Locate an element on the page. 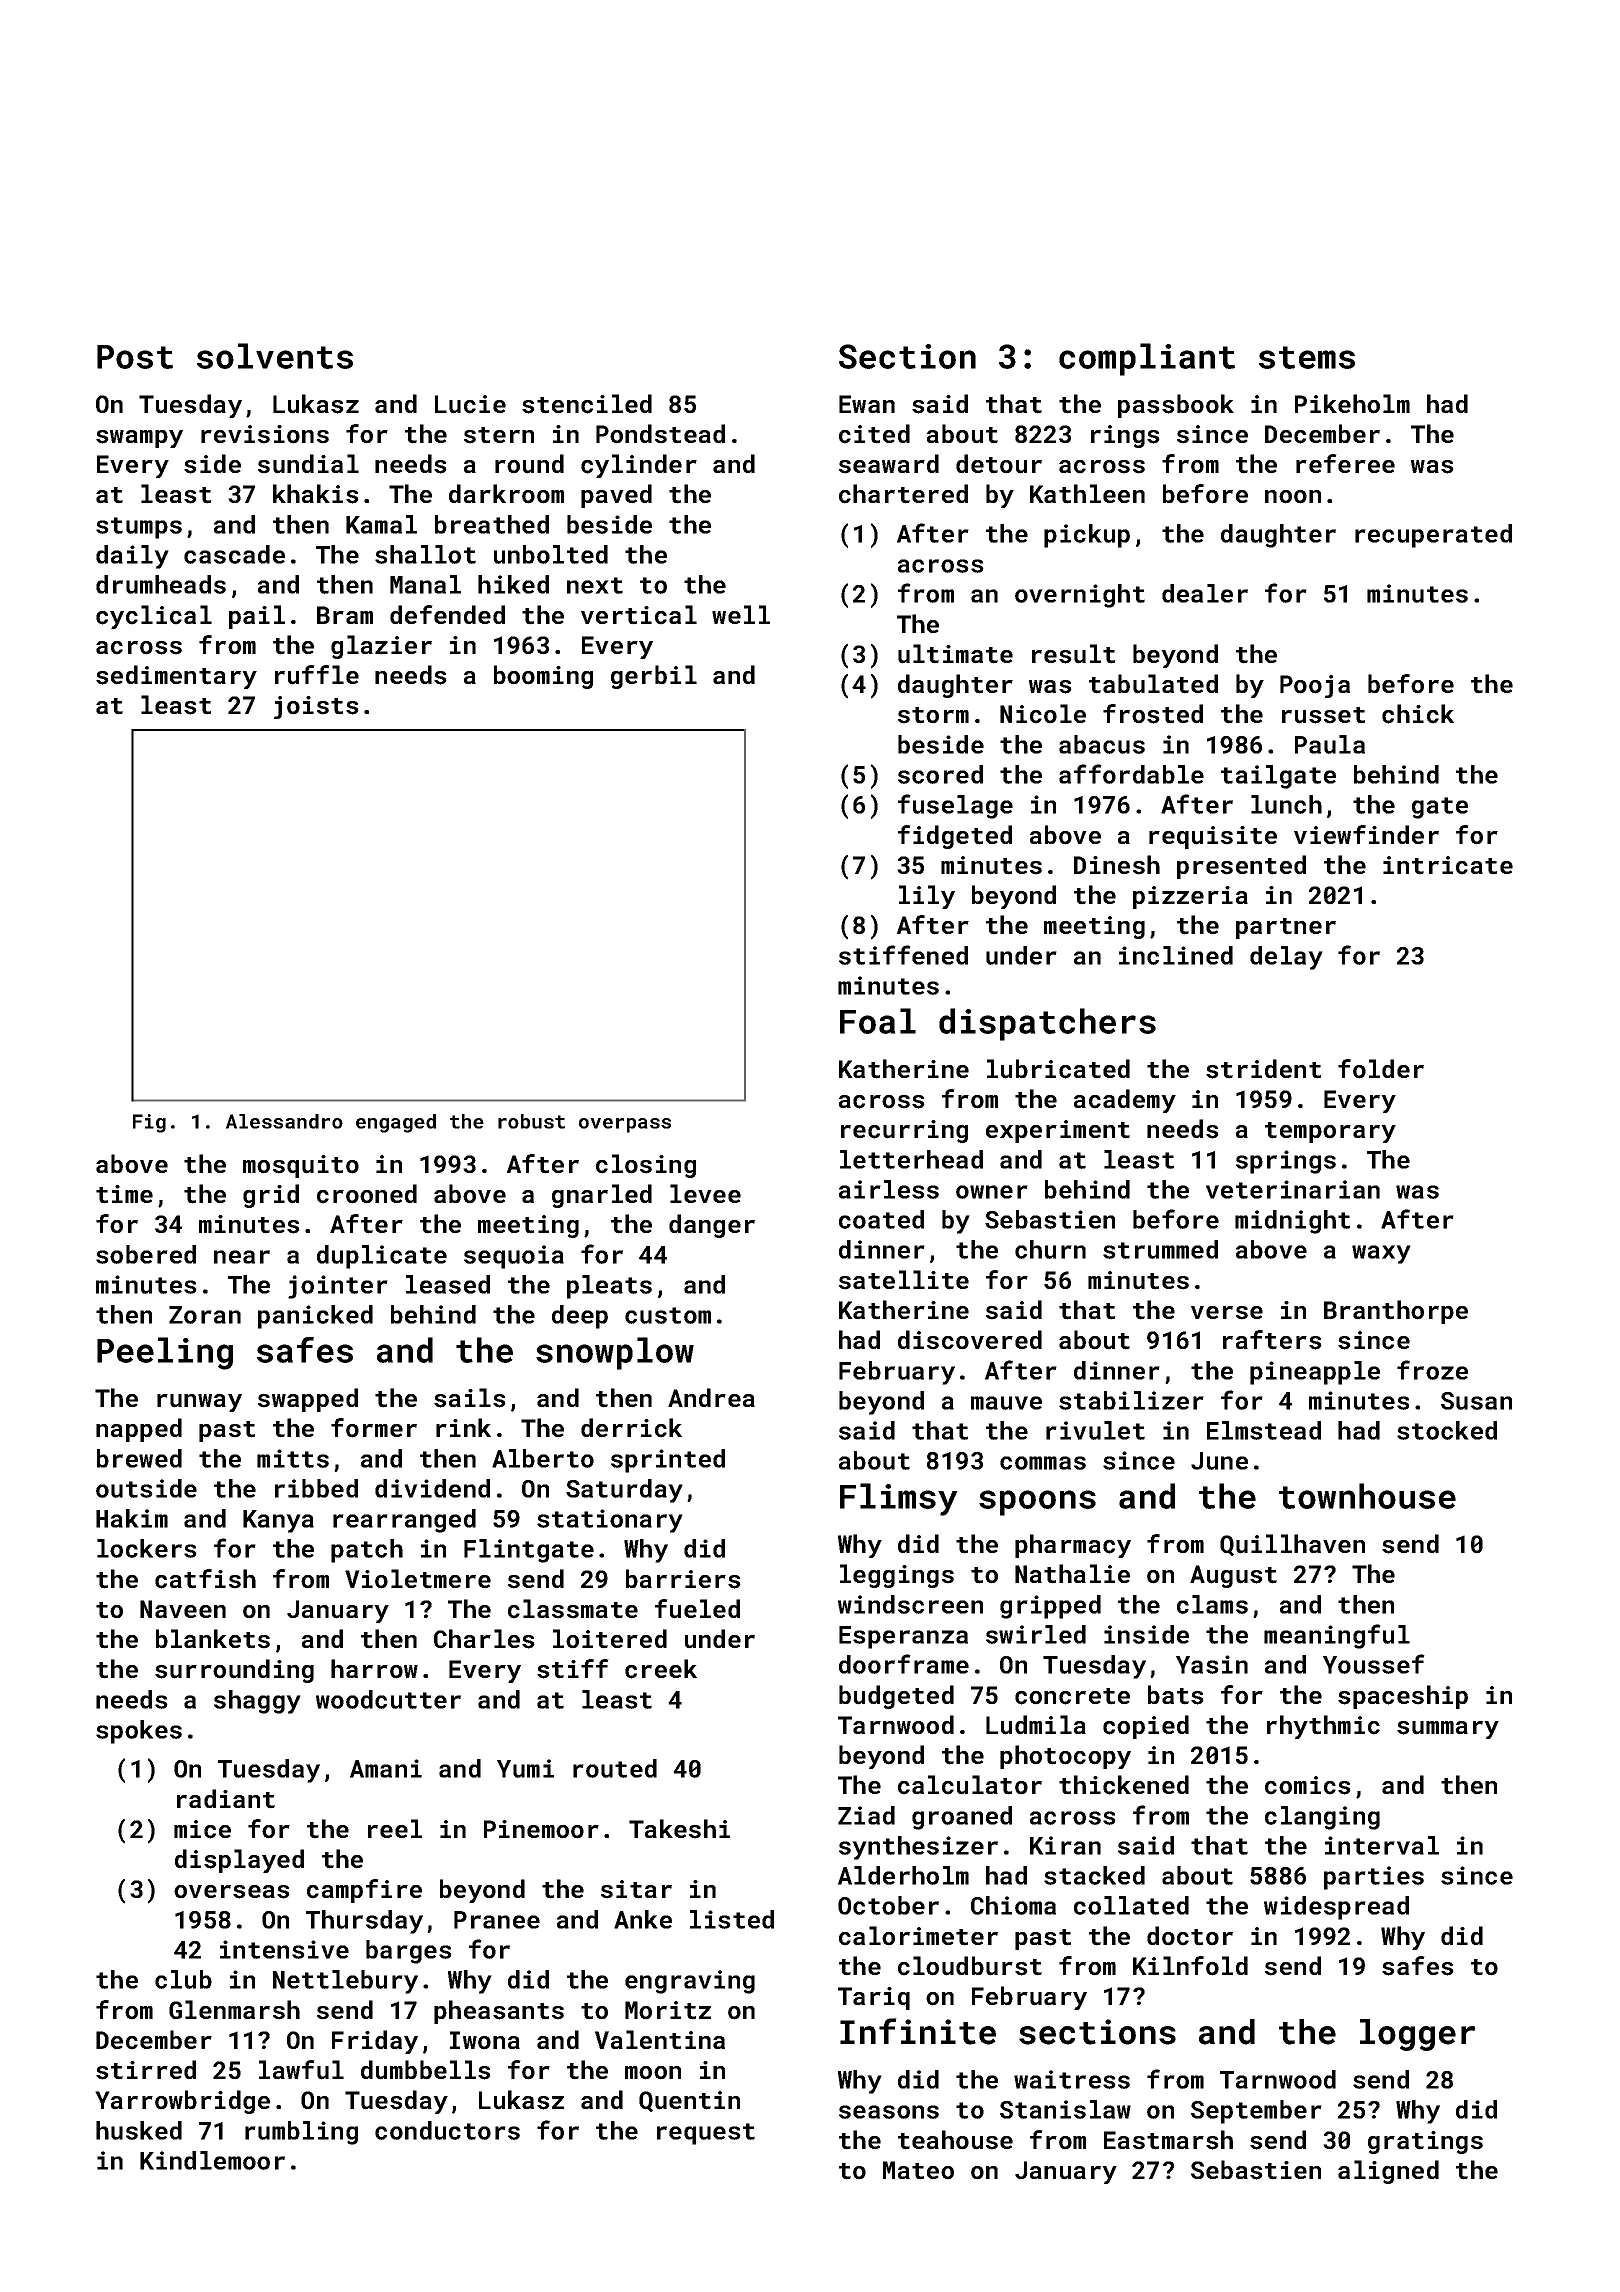  summary is located at coordinates (1448, 1730).
